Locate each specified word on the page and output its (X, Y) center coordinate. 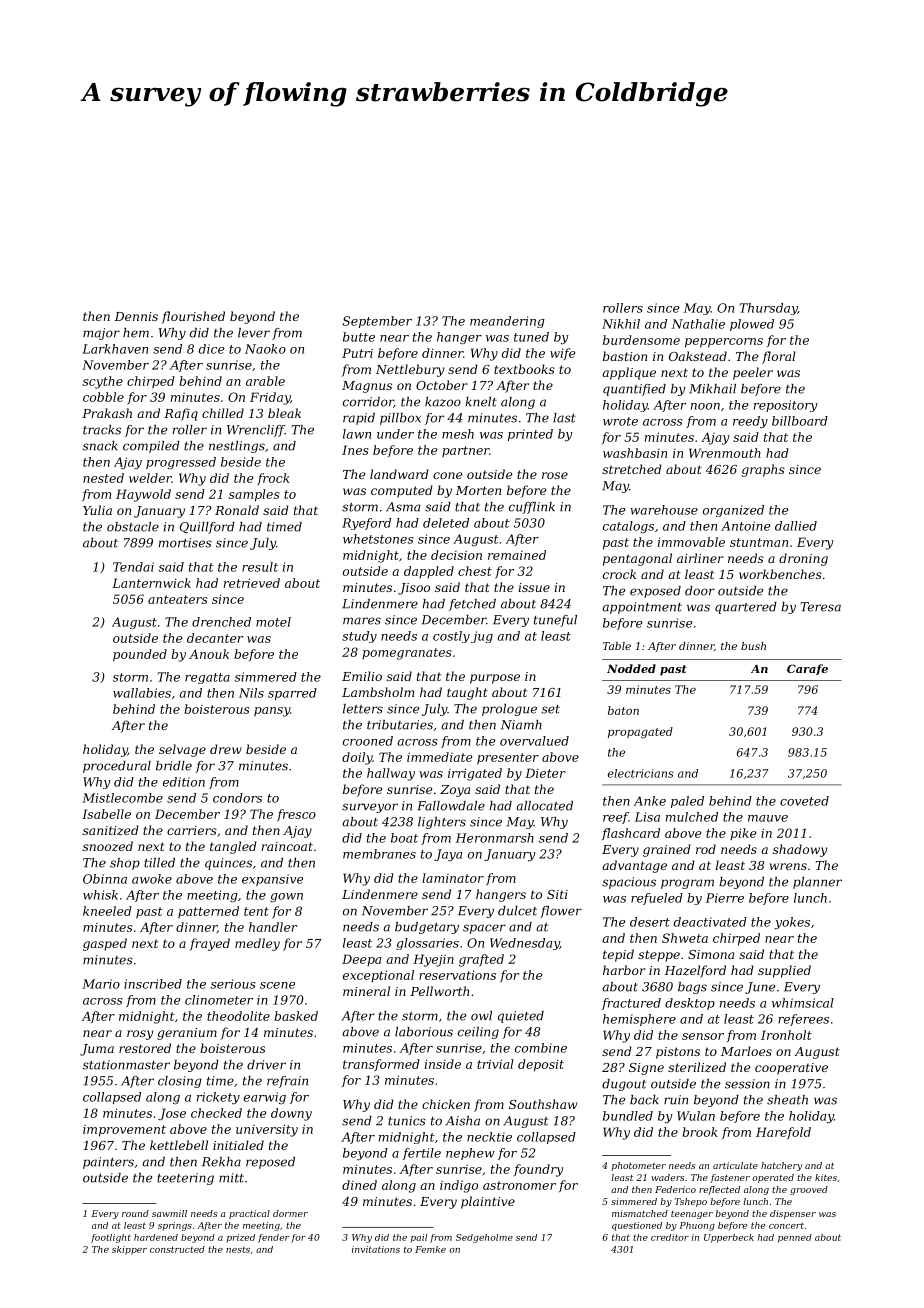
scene (277, 985)
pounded (140, 655)
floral (779, 357)
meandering (507, 322)
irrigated (475, 774)
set (550, 709)
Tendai (133, 567)
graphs (763, 470)
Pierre (725, 898)
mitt (231, 1178)
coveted (804, 801)
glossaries (427, 944)
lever (254, 333)
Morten (478, 490)
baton (623, 710)
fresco (296, 815)
